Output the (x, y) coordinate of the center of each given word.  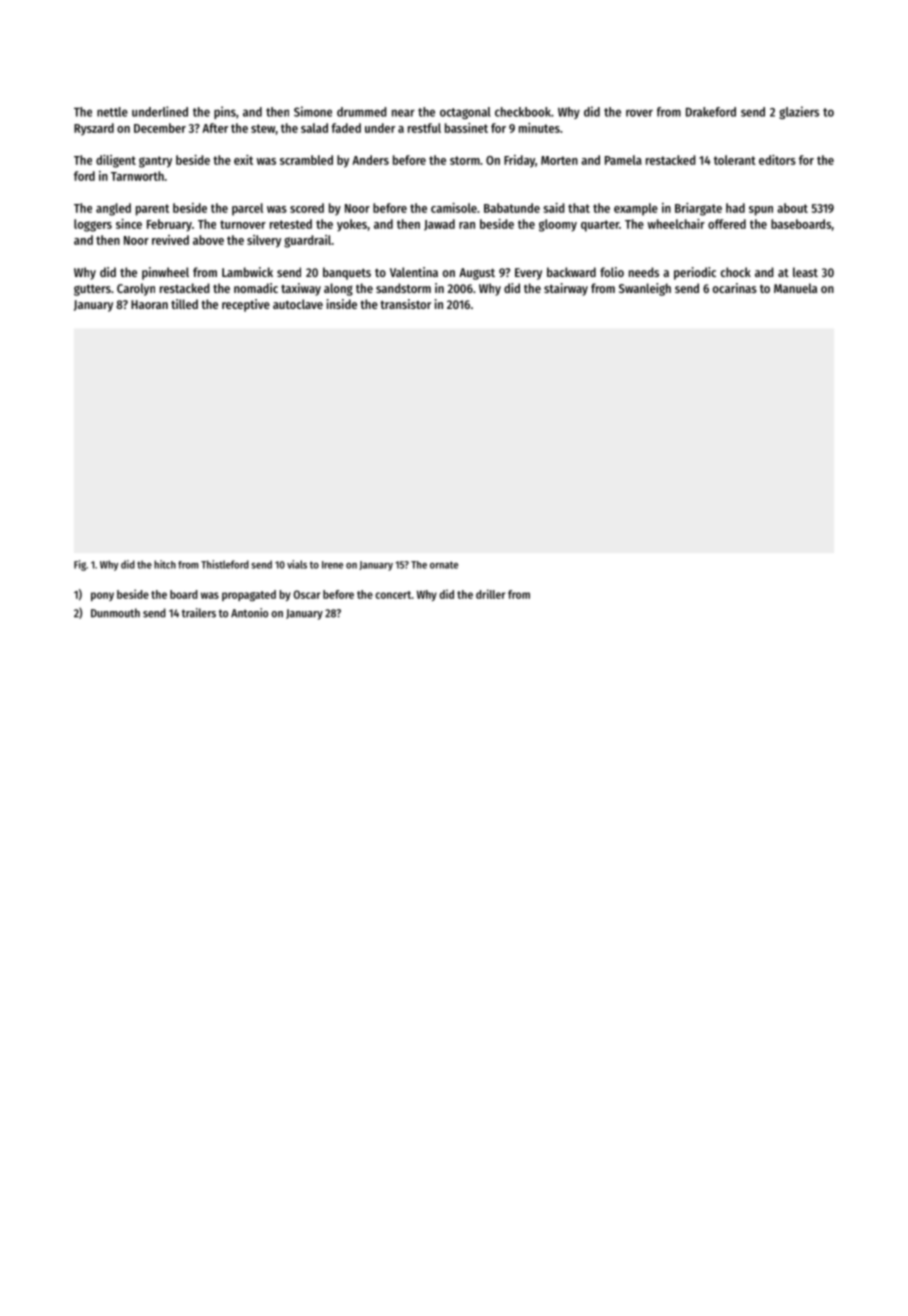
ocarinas (735, 288)
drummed (362, 112)
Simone (313, 111)
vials (297, 564)
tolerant (735, 160)
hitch (165, 564)
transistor (405, 304)
